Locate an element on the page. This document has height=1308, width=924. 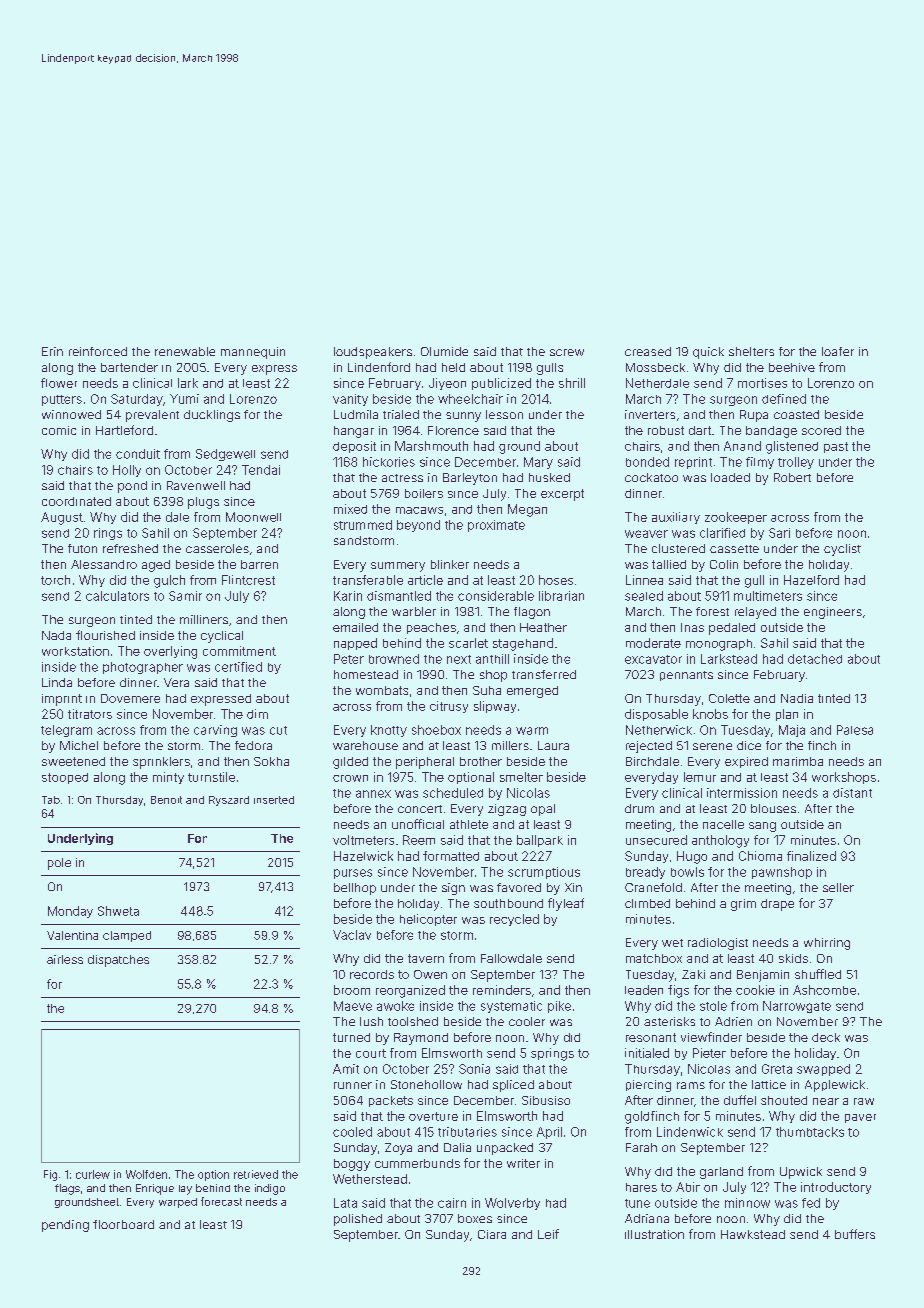
mannequin is located at coordinates (253, 353).
